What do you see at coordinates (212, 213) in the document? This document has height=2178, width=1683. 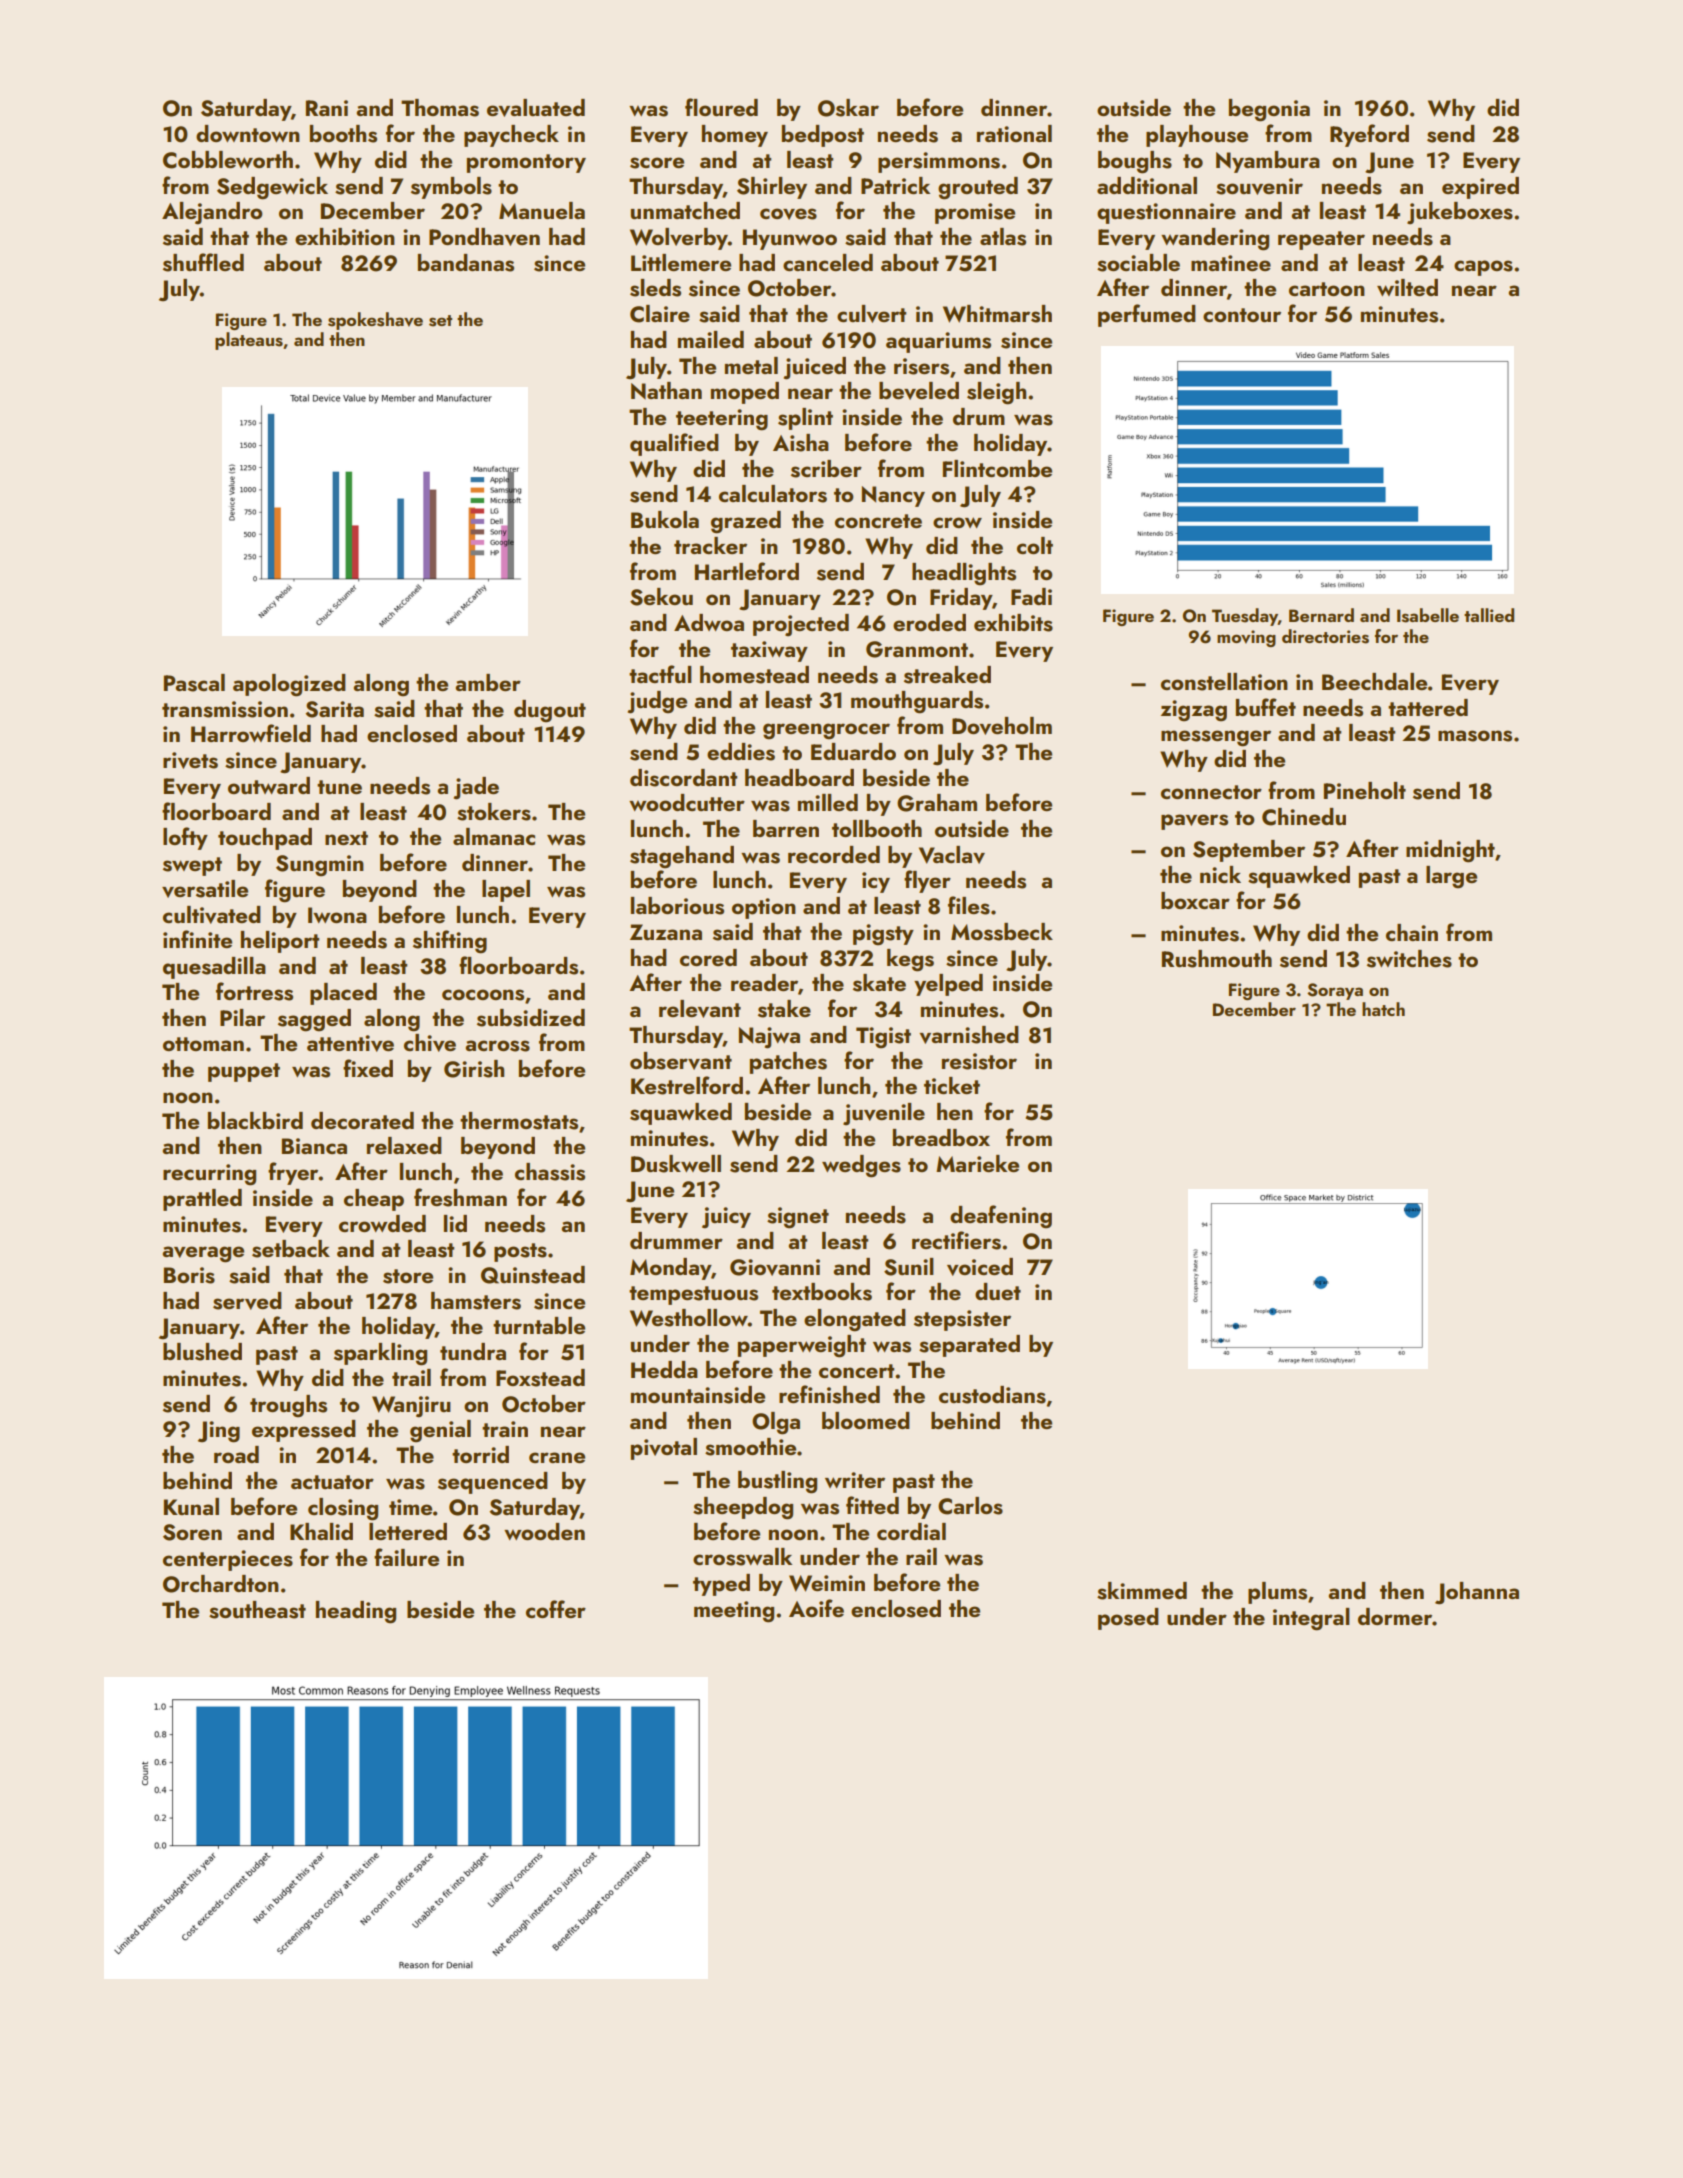 I see `Alejandro` at bounding box center [212, 213].
